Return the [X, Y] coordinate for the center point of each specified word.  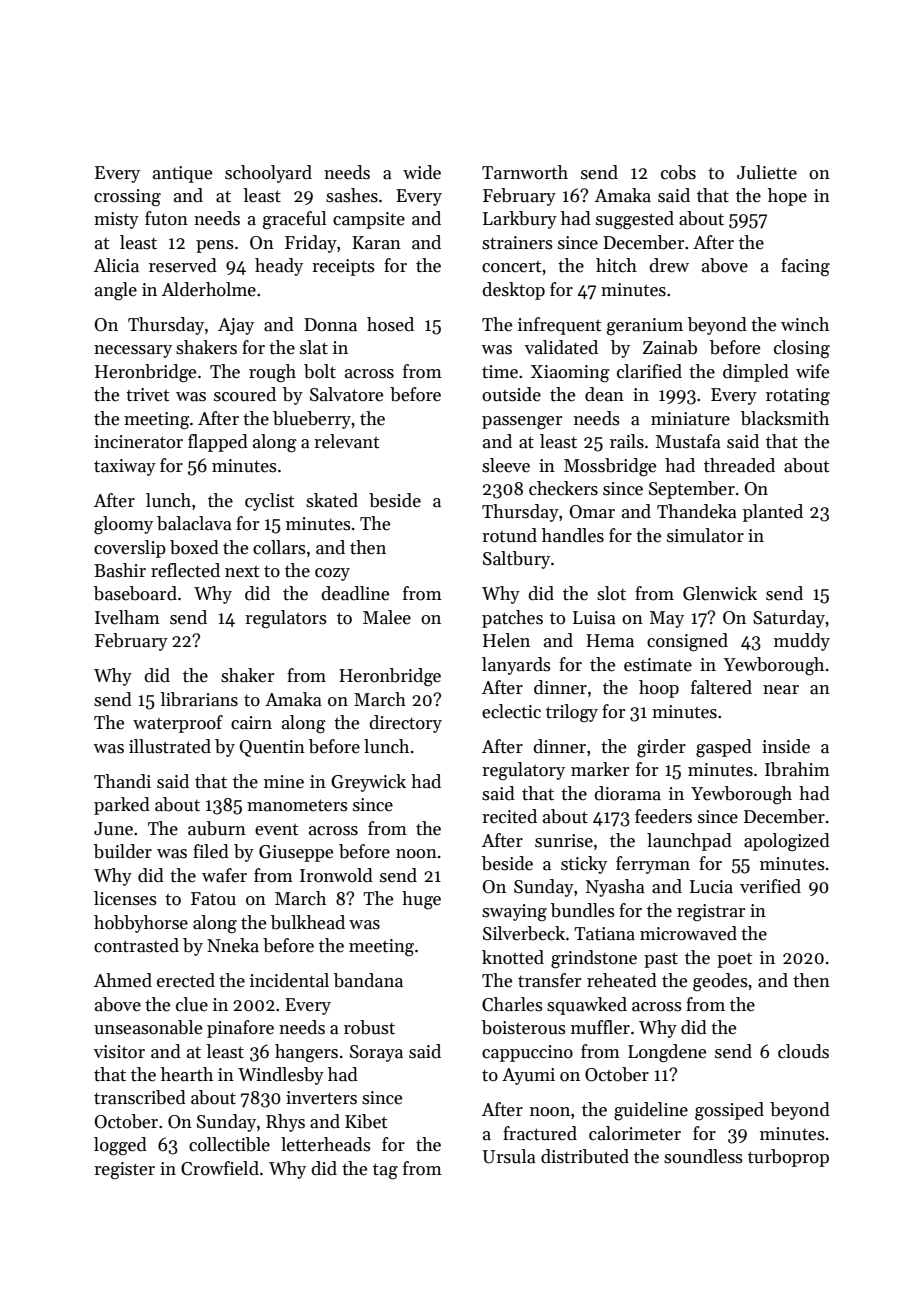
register [124, 1171]
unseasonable [148, 1027]
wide [422, 172]
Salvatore [346, 394]
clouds [803, 1051]
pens [215, 246]
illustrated [170, 746]
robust [369, 1027]
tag [385, 1171]
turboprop [788, 1158]
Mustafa [688, 441]
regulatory [523, 771]
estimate [658, 665]
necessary [133, 351]
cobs [678, 172]
